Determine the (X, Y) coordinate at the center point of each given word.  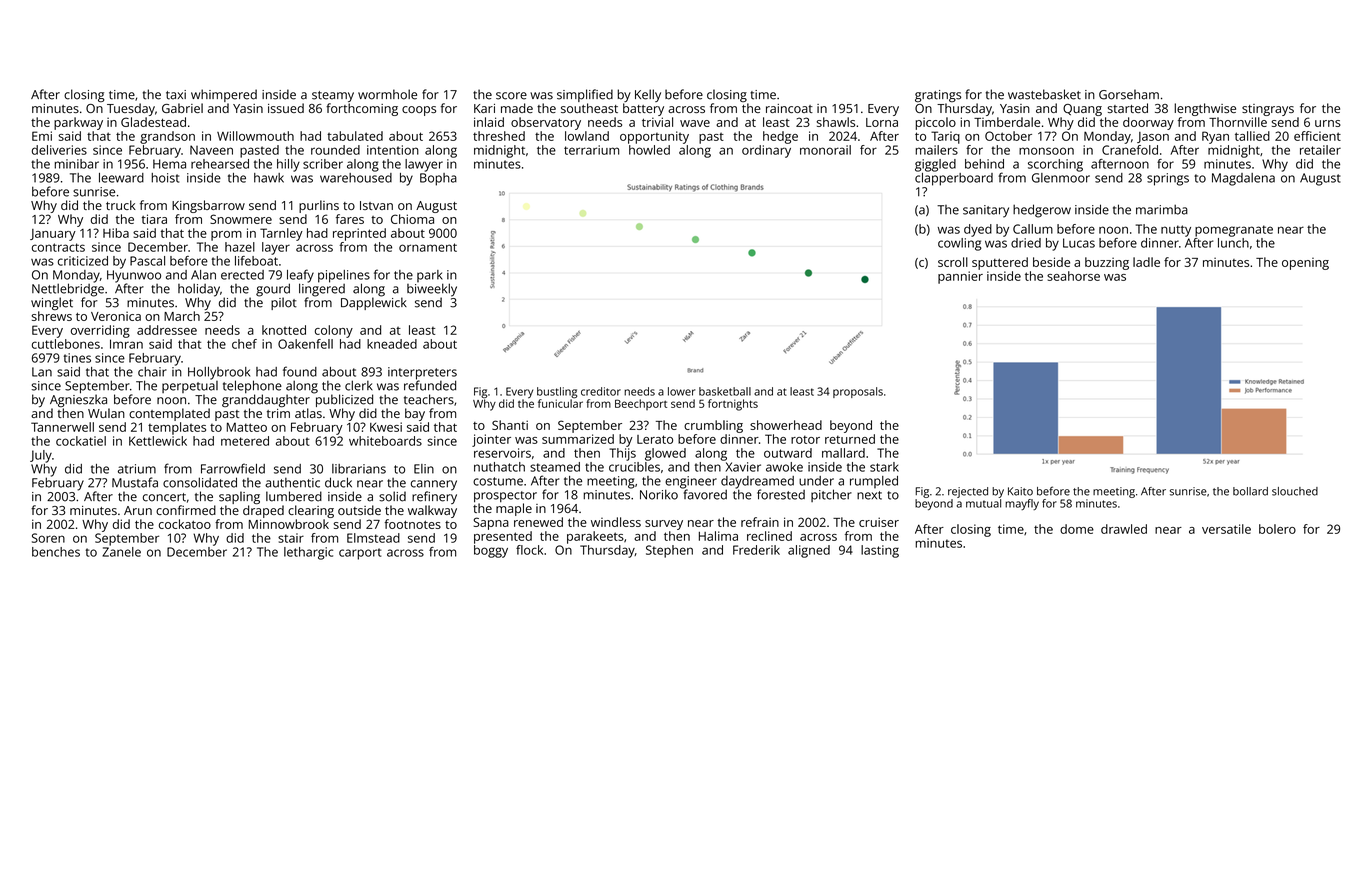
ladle (1146, 262)
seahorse (1073, 276)
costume (498, 481)
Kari (484, 108)
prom (226, 236)
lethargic (308, 553)
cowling (960, 244)
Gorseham (1129, 94)
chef (244, 344)
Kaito (1020, 491)
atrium (137, 469)
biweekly (432, 290)
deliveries (59, 150)
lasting (880, 551)
